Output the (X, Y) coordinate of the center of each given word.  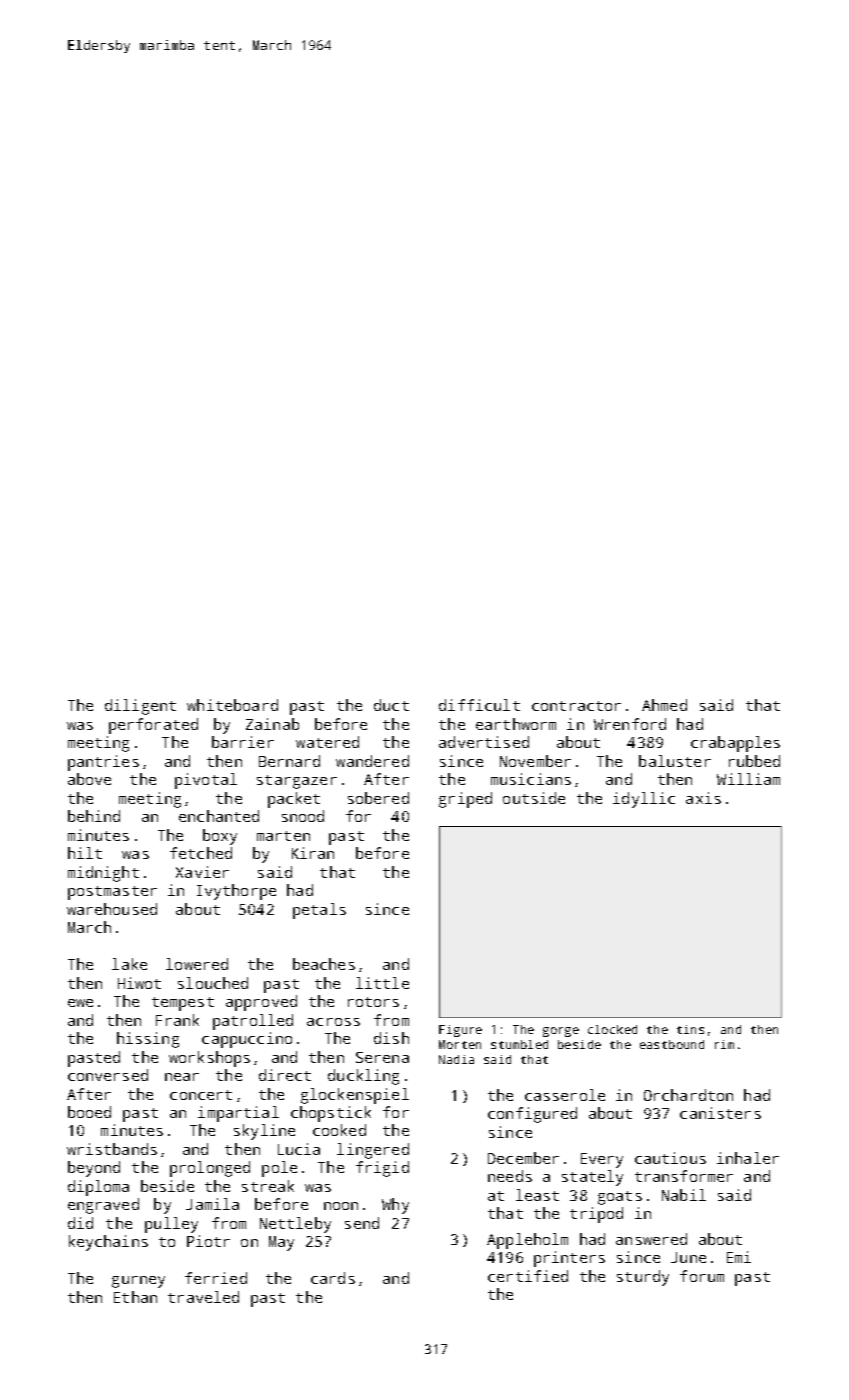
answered (651, 1239)
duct (391, 705)
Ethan (135, 1297)
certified (528, 1276)
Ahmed (664, 705)
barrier (243, 742)
